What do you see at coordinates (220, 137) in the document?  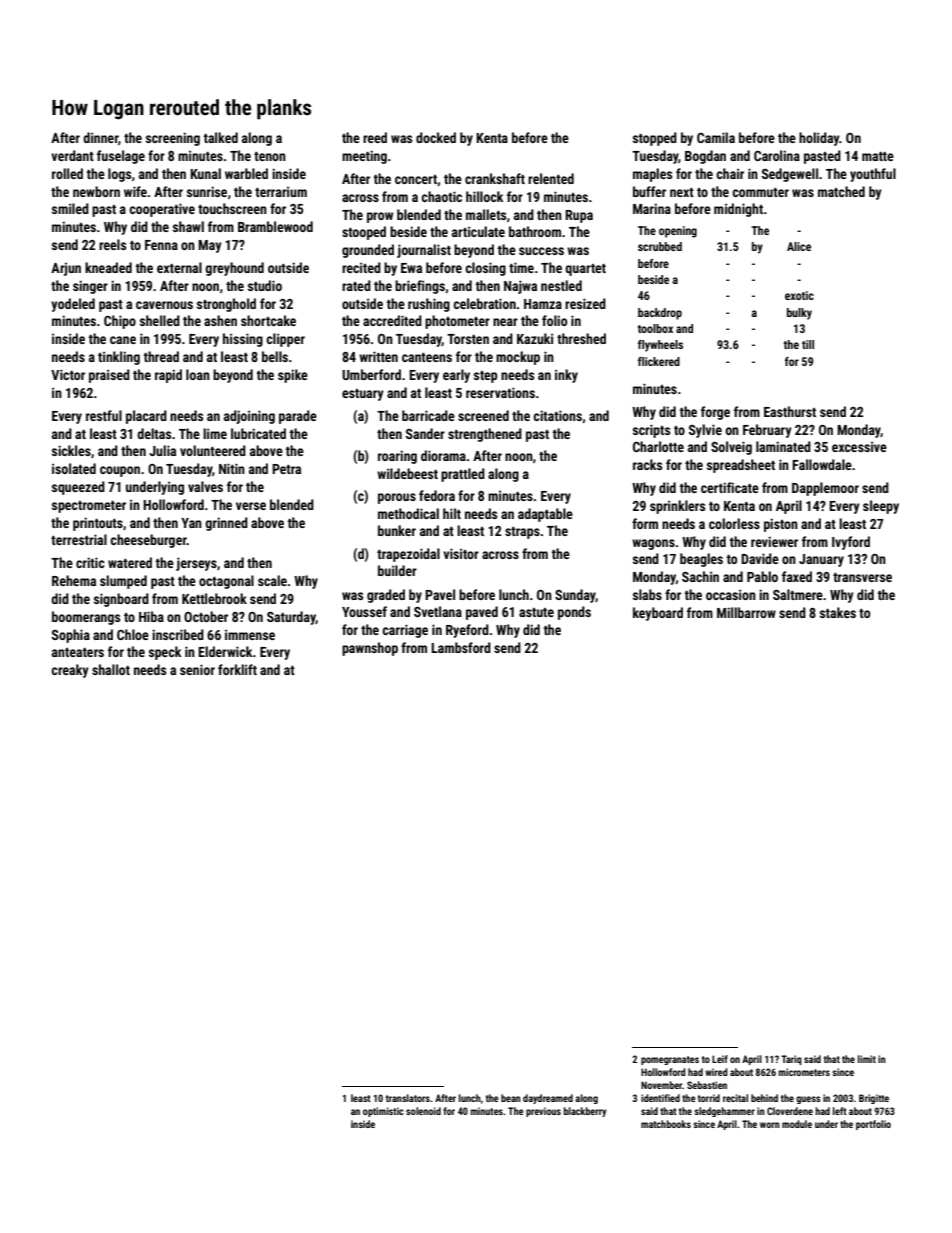 I see `talked` at bounding box center [220, 137].
